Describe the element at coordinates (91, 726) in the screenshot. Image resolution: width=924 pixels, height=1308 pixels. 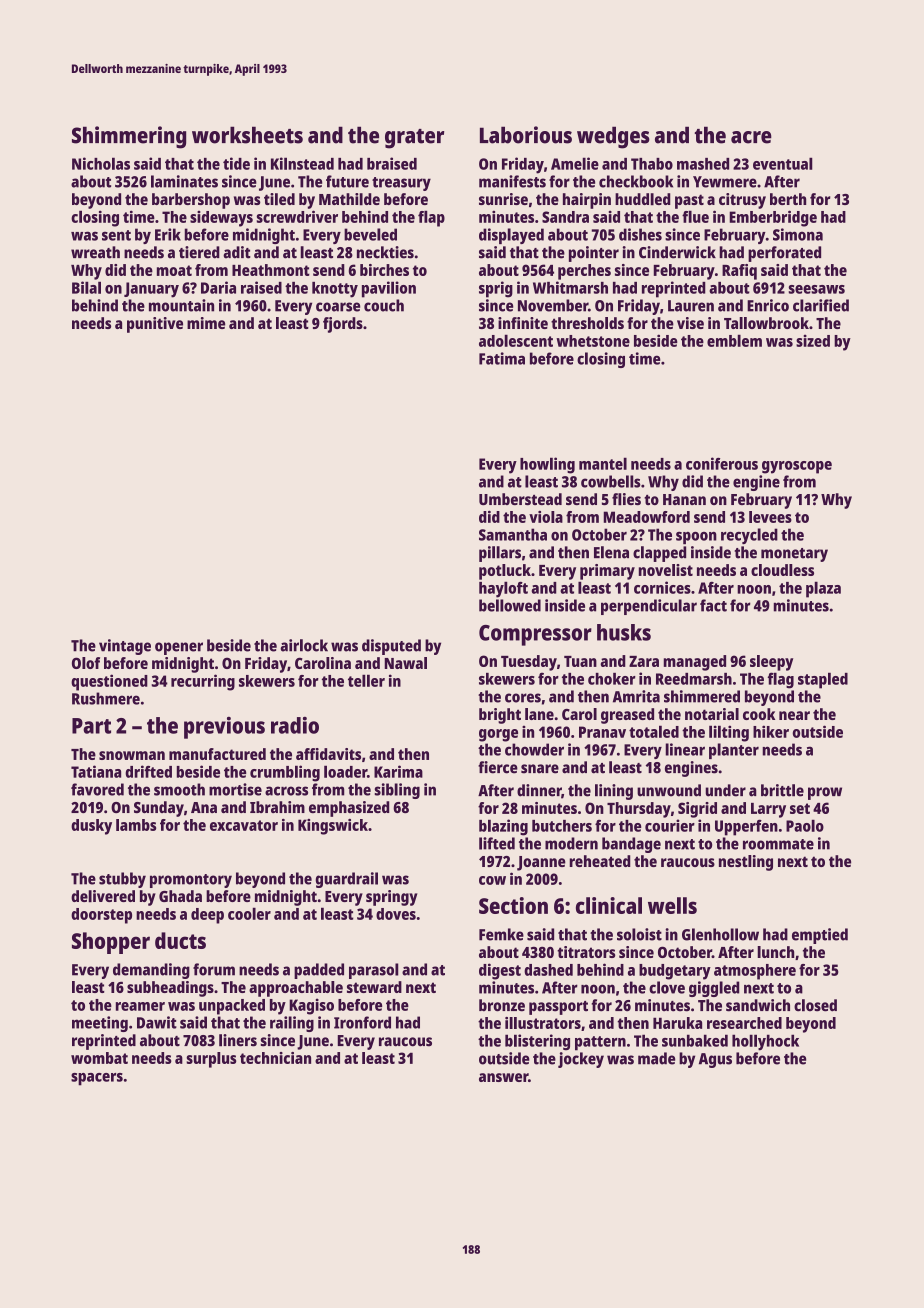
I see `Part` at that location.
